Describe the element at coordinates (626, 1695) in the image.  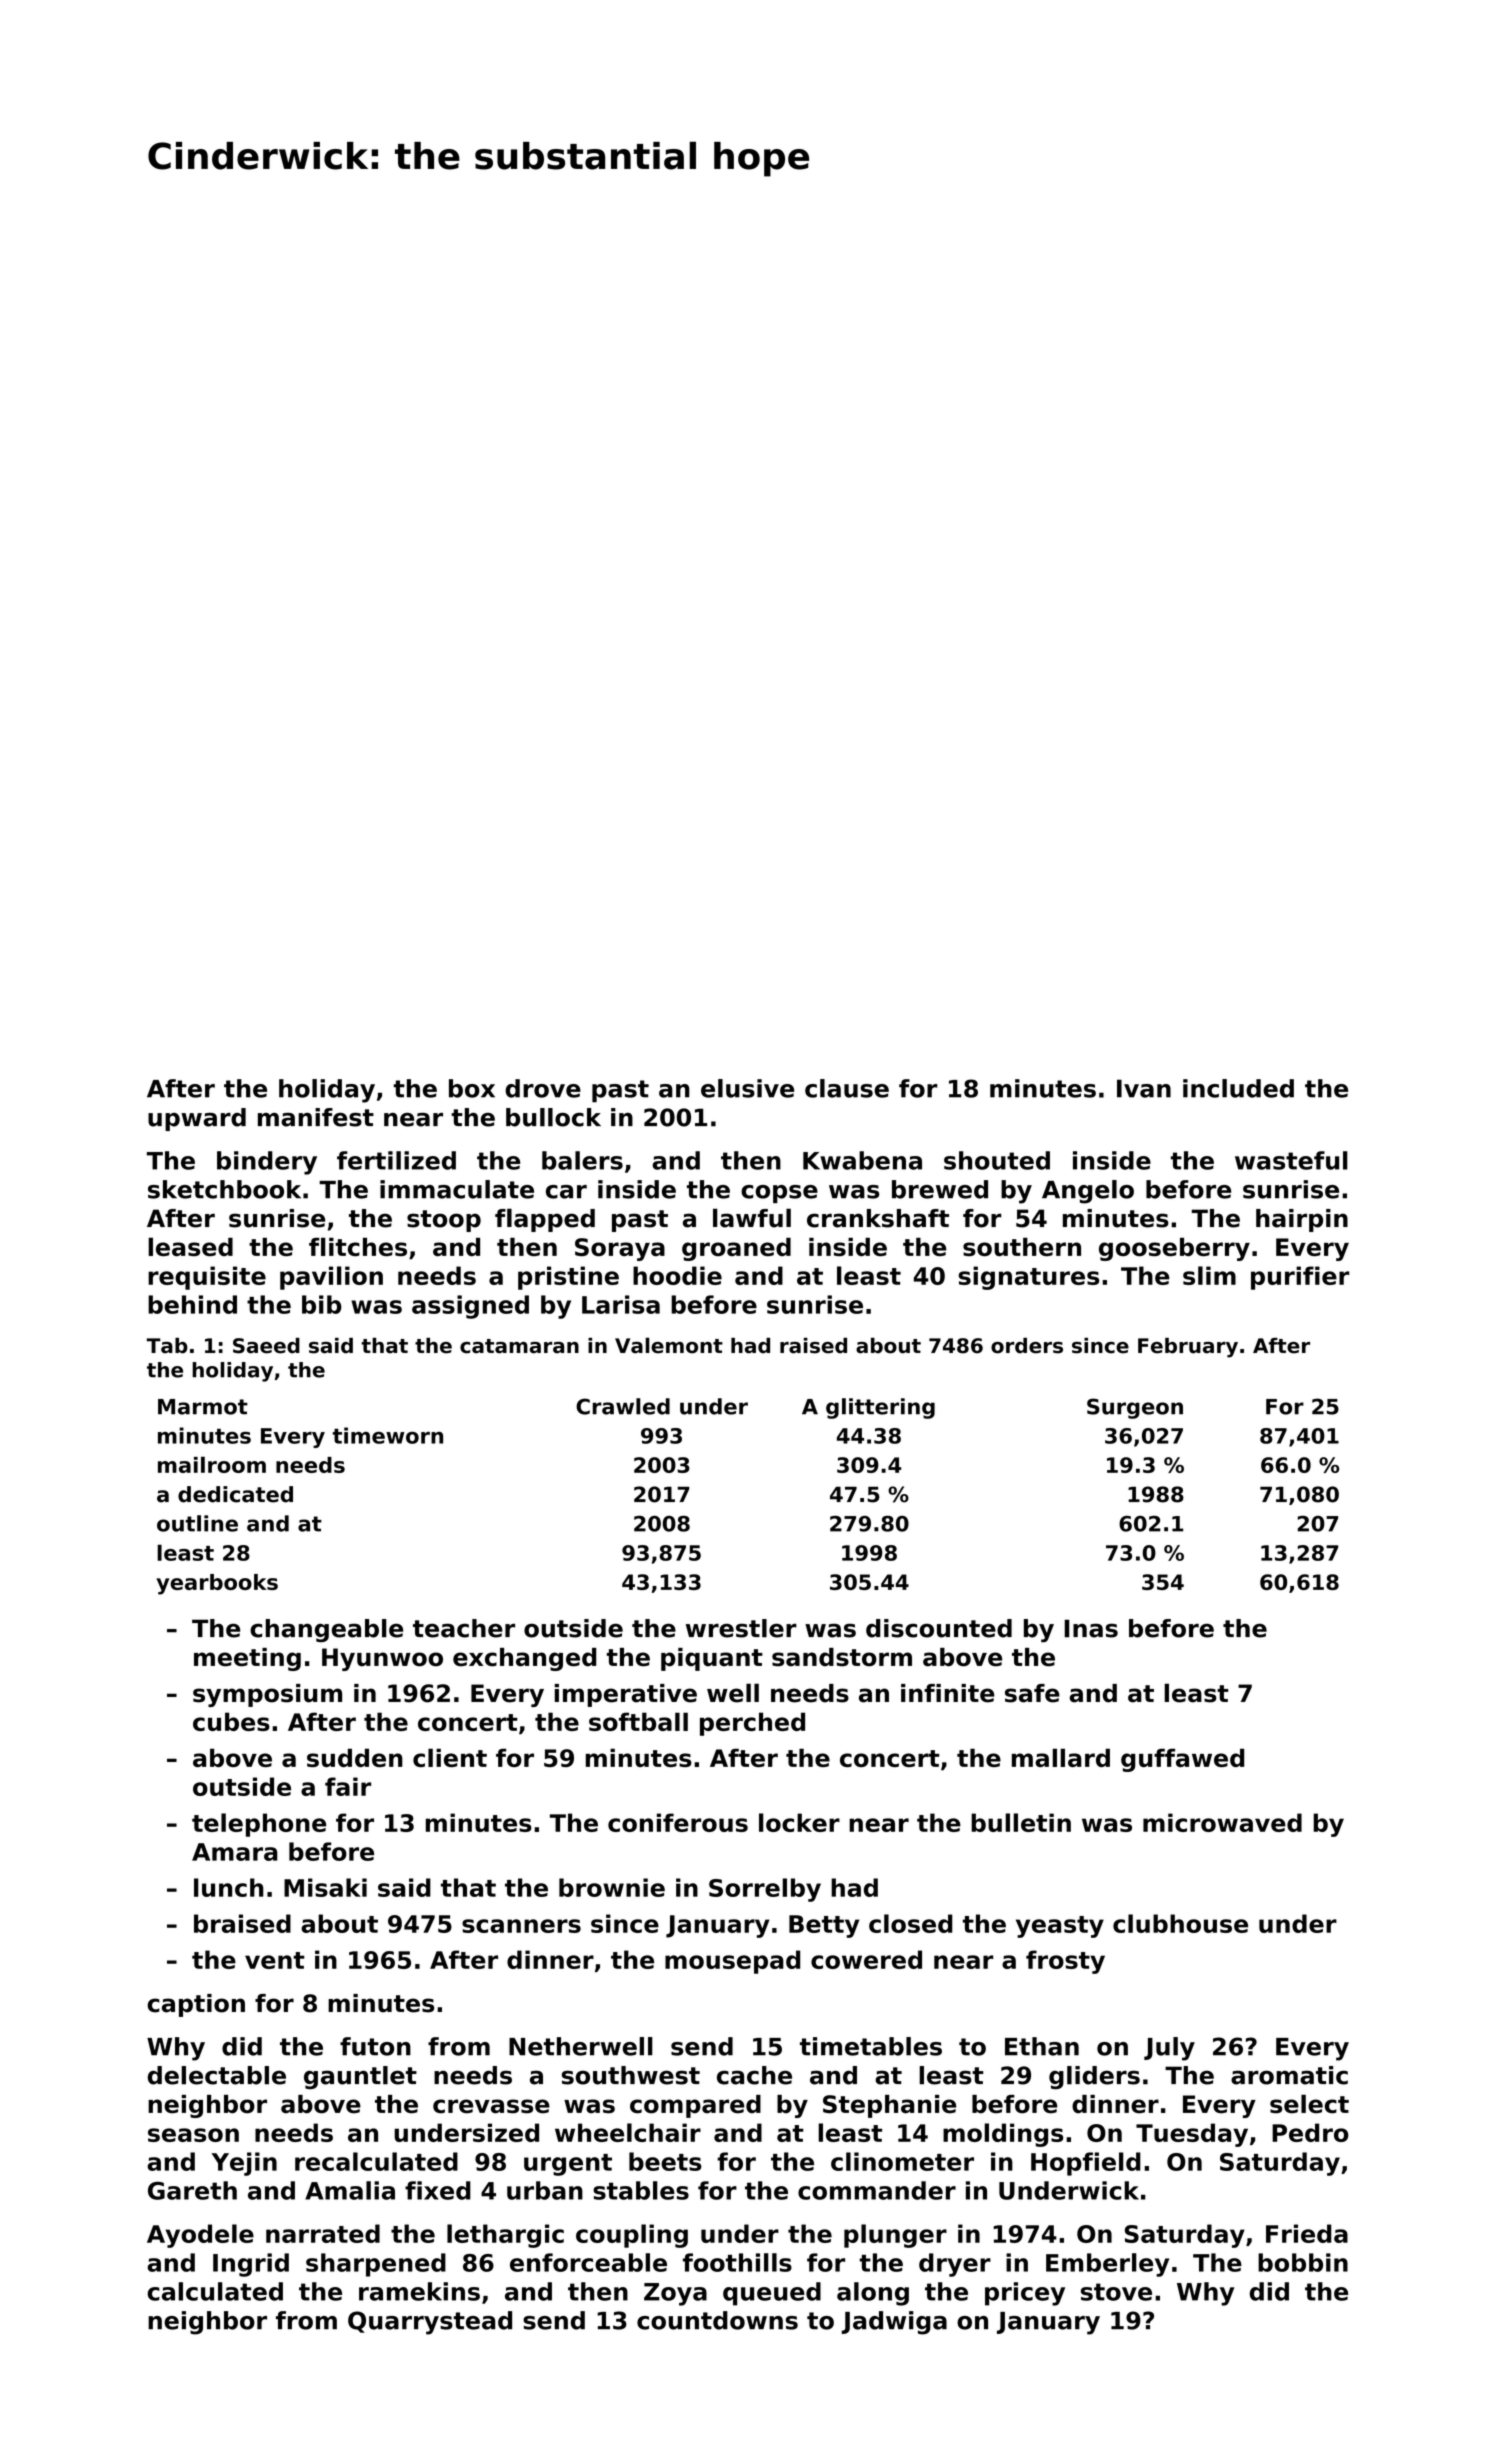
I see `imperative` at that location.
